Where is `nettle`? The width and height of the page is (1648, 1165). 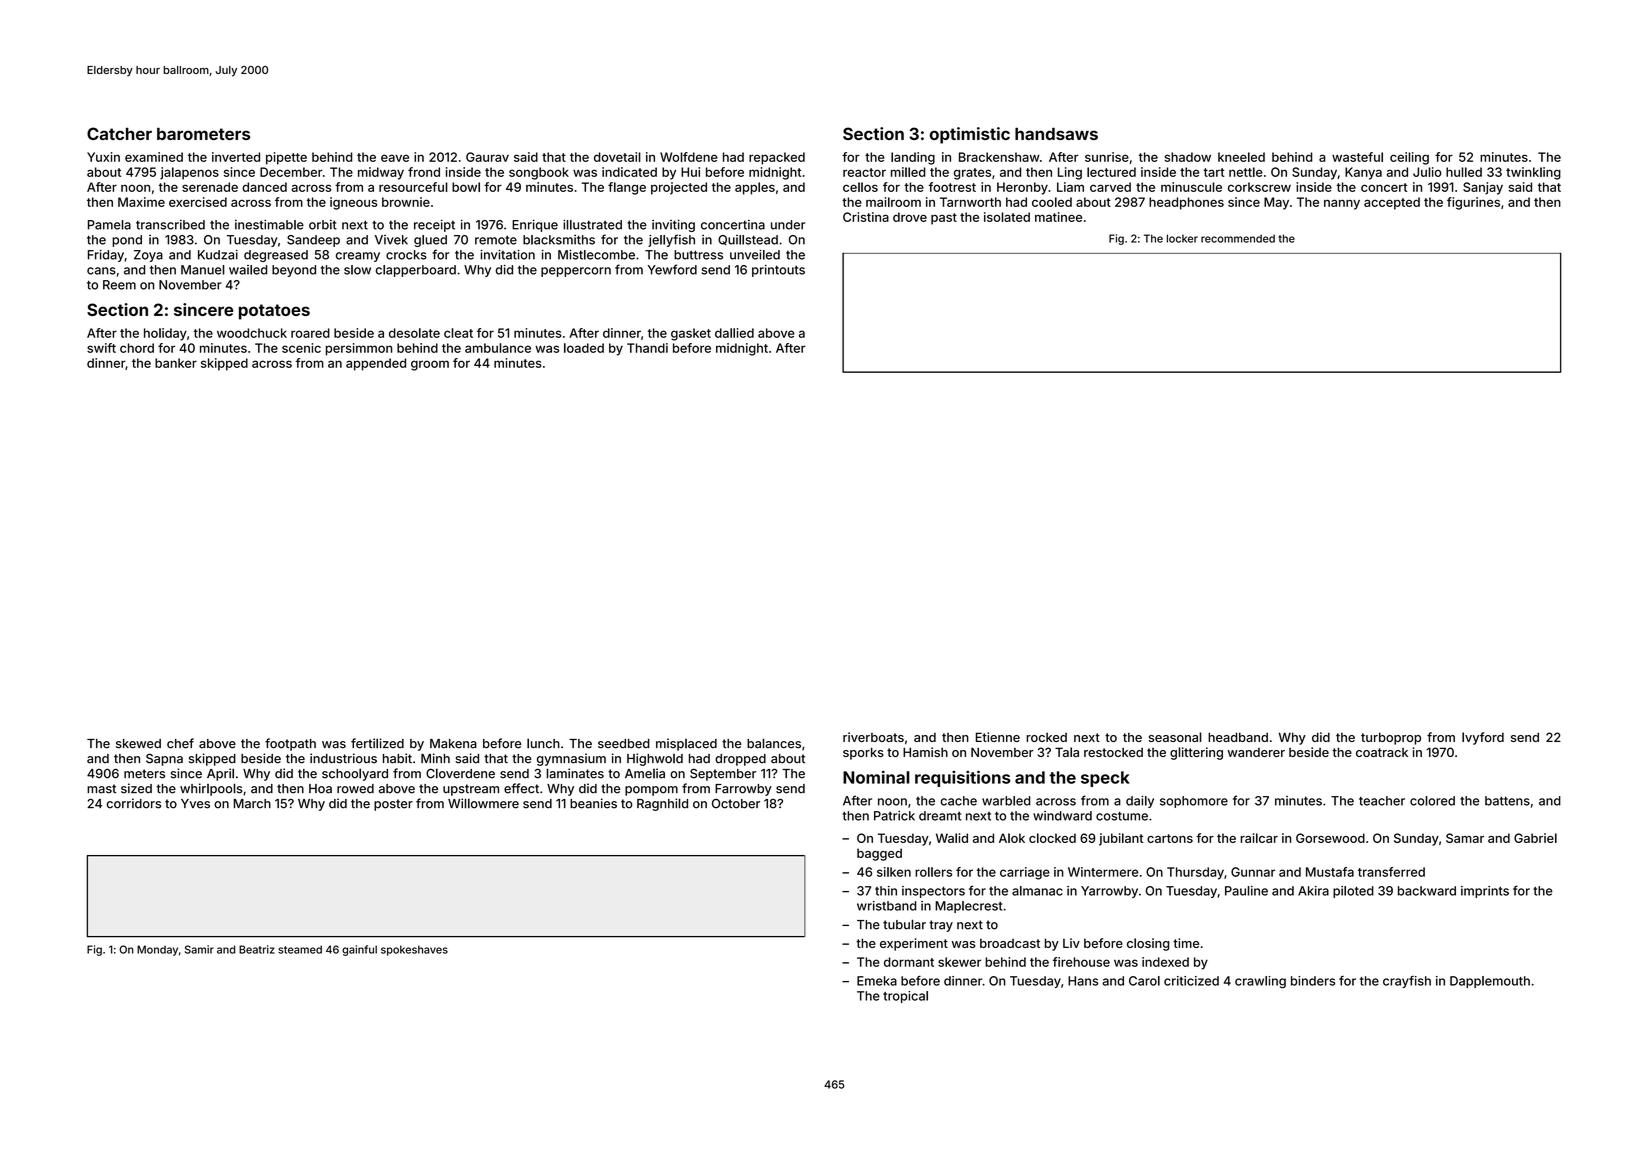
nettle is located at coordinates (1246, 172).
